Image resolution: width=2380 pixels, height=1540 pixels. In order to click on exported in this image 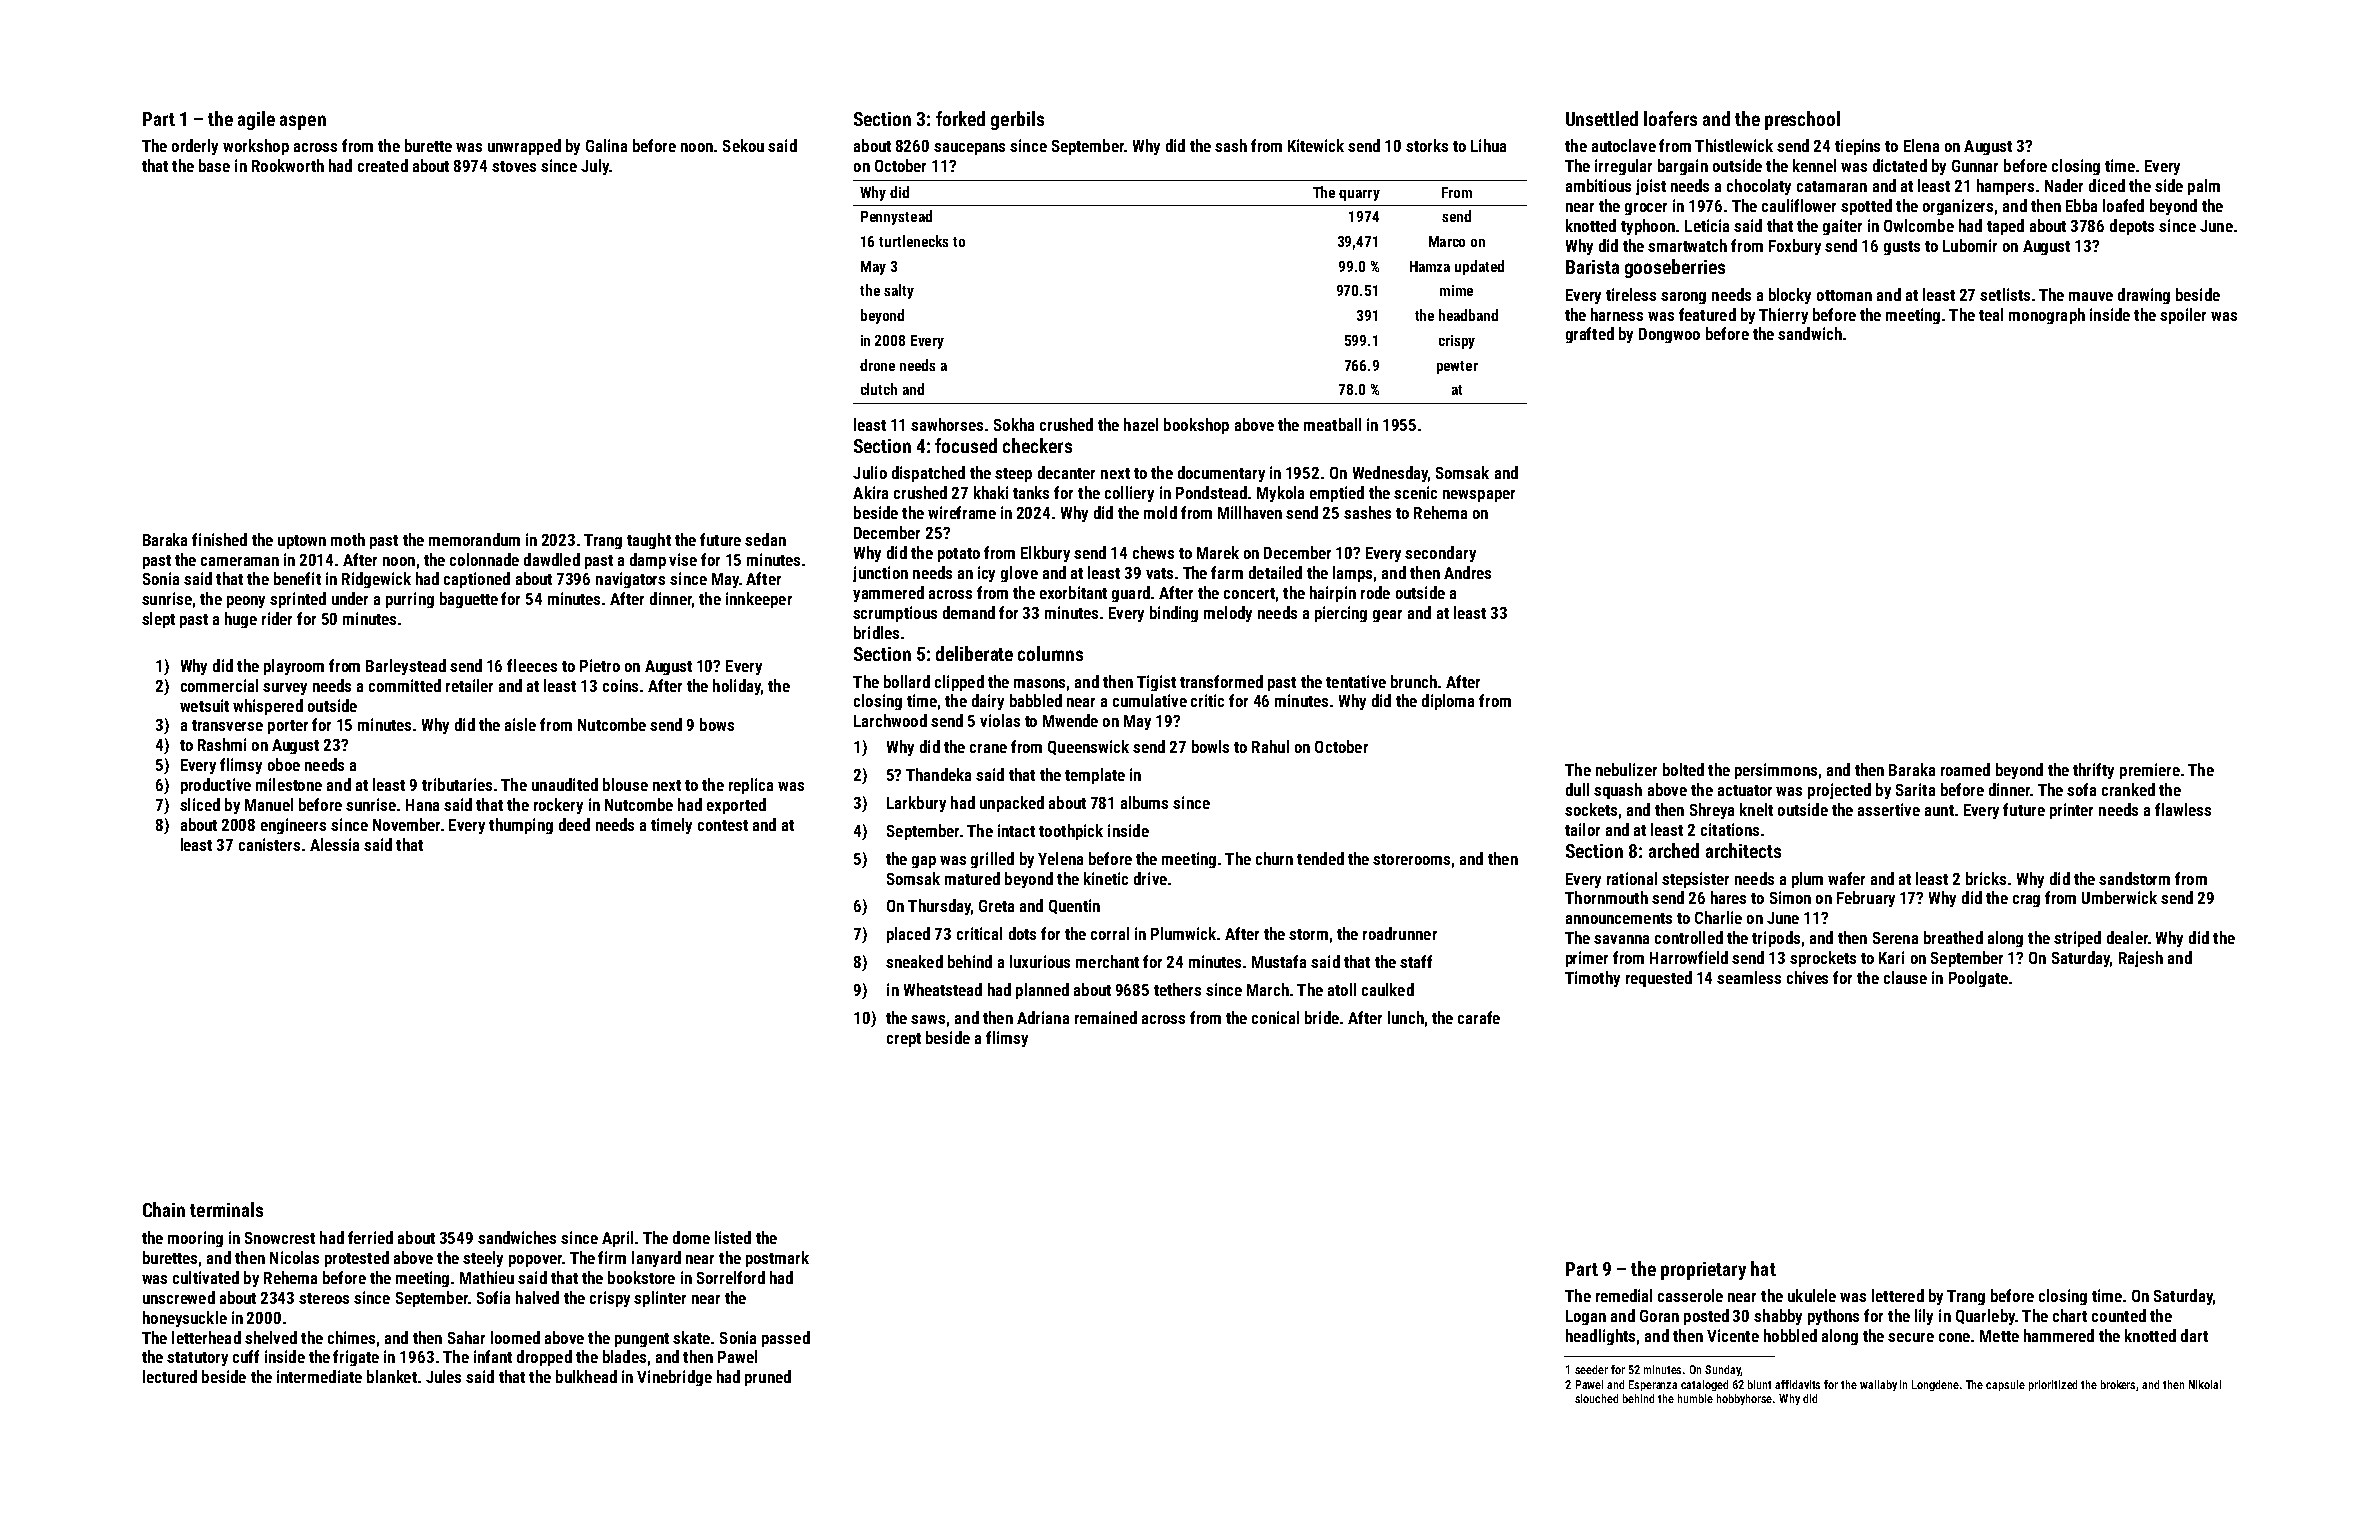, I will do `click(736, 806)`.
